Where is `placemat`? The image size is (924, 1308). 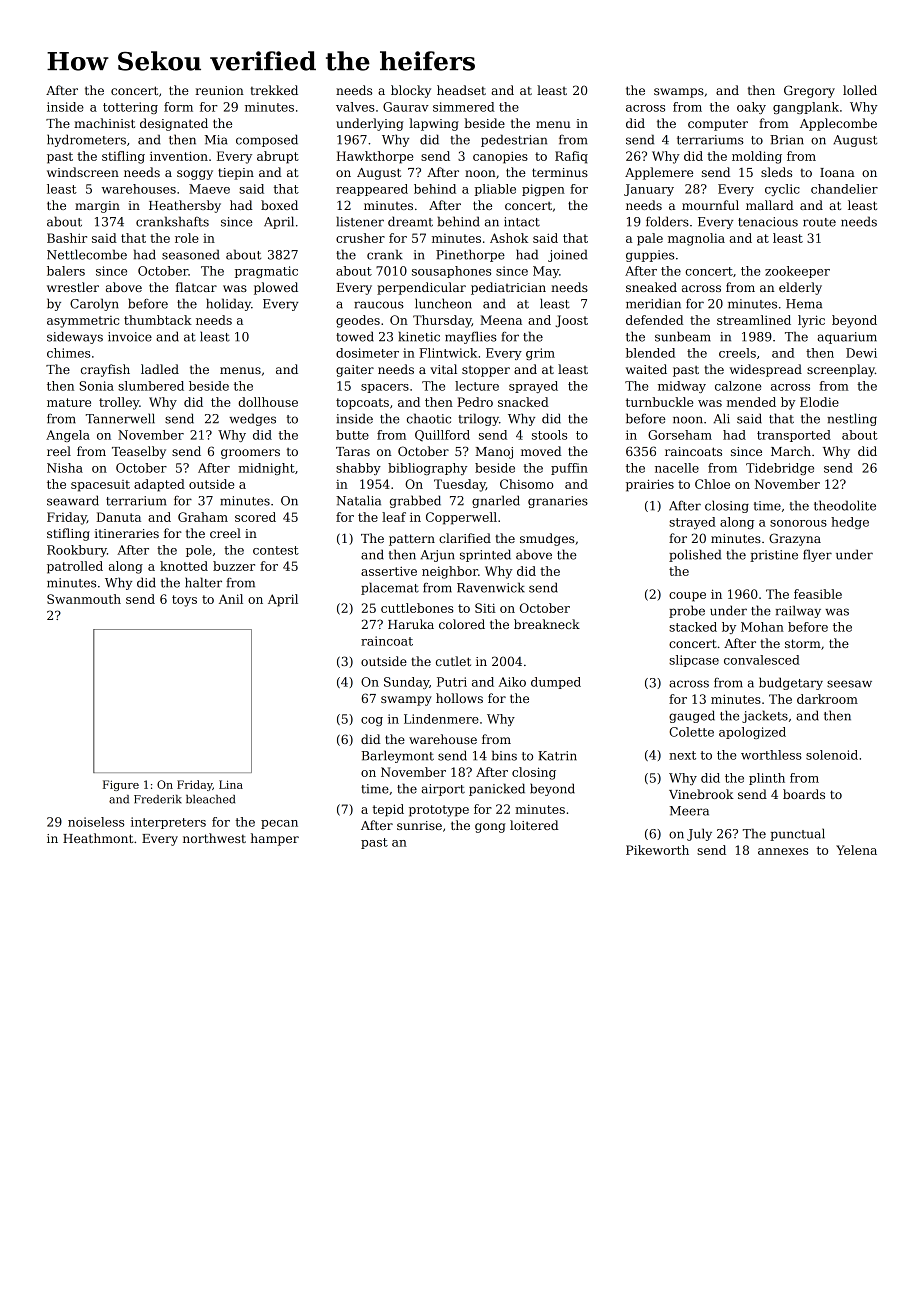 placemat is located at coordinates (390, 588).
